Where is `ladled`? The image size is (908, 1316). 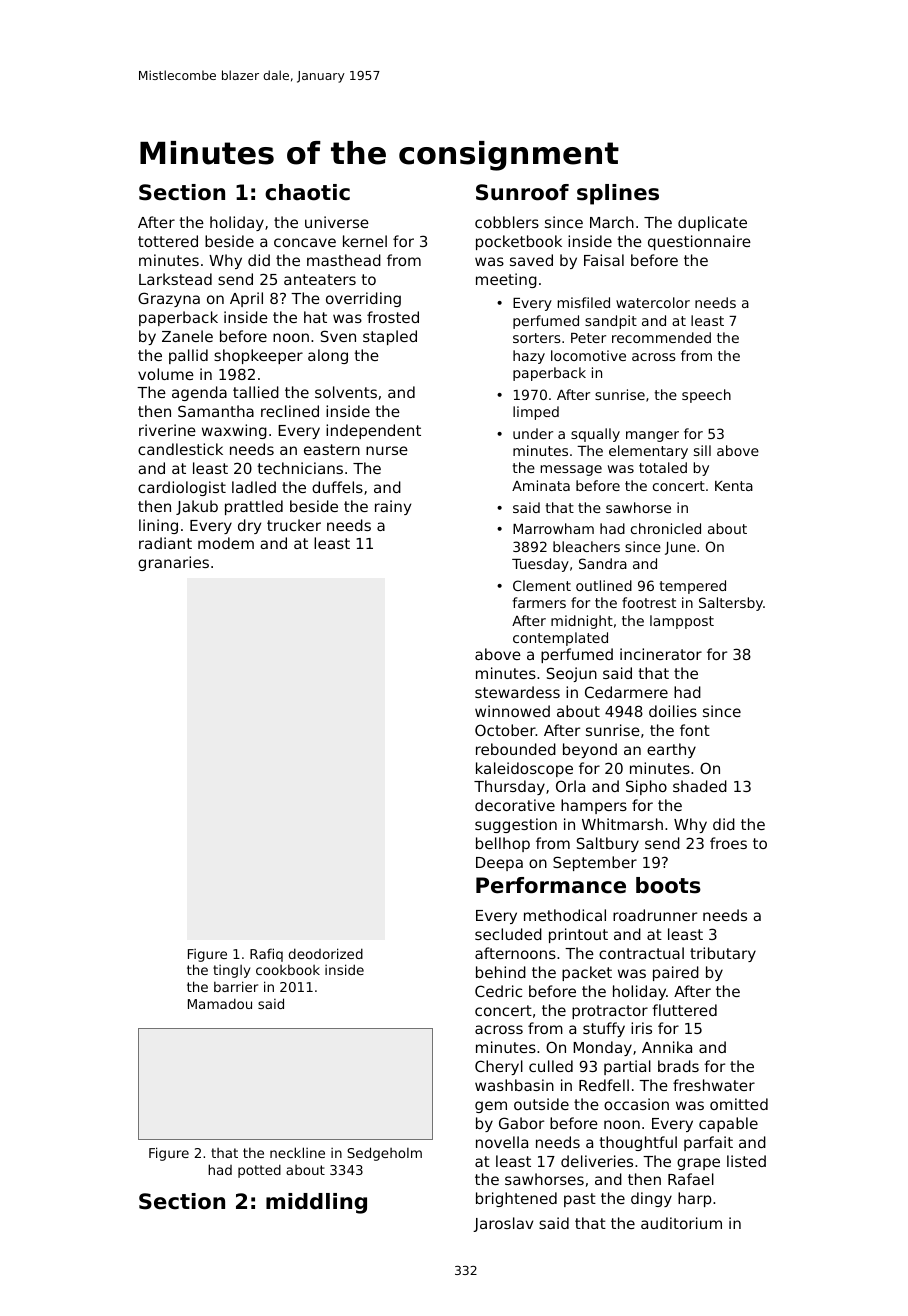
ladled is located at coordinates (254, 487).
